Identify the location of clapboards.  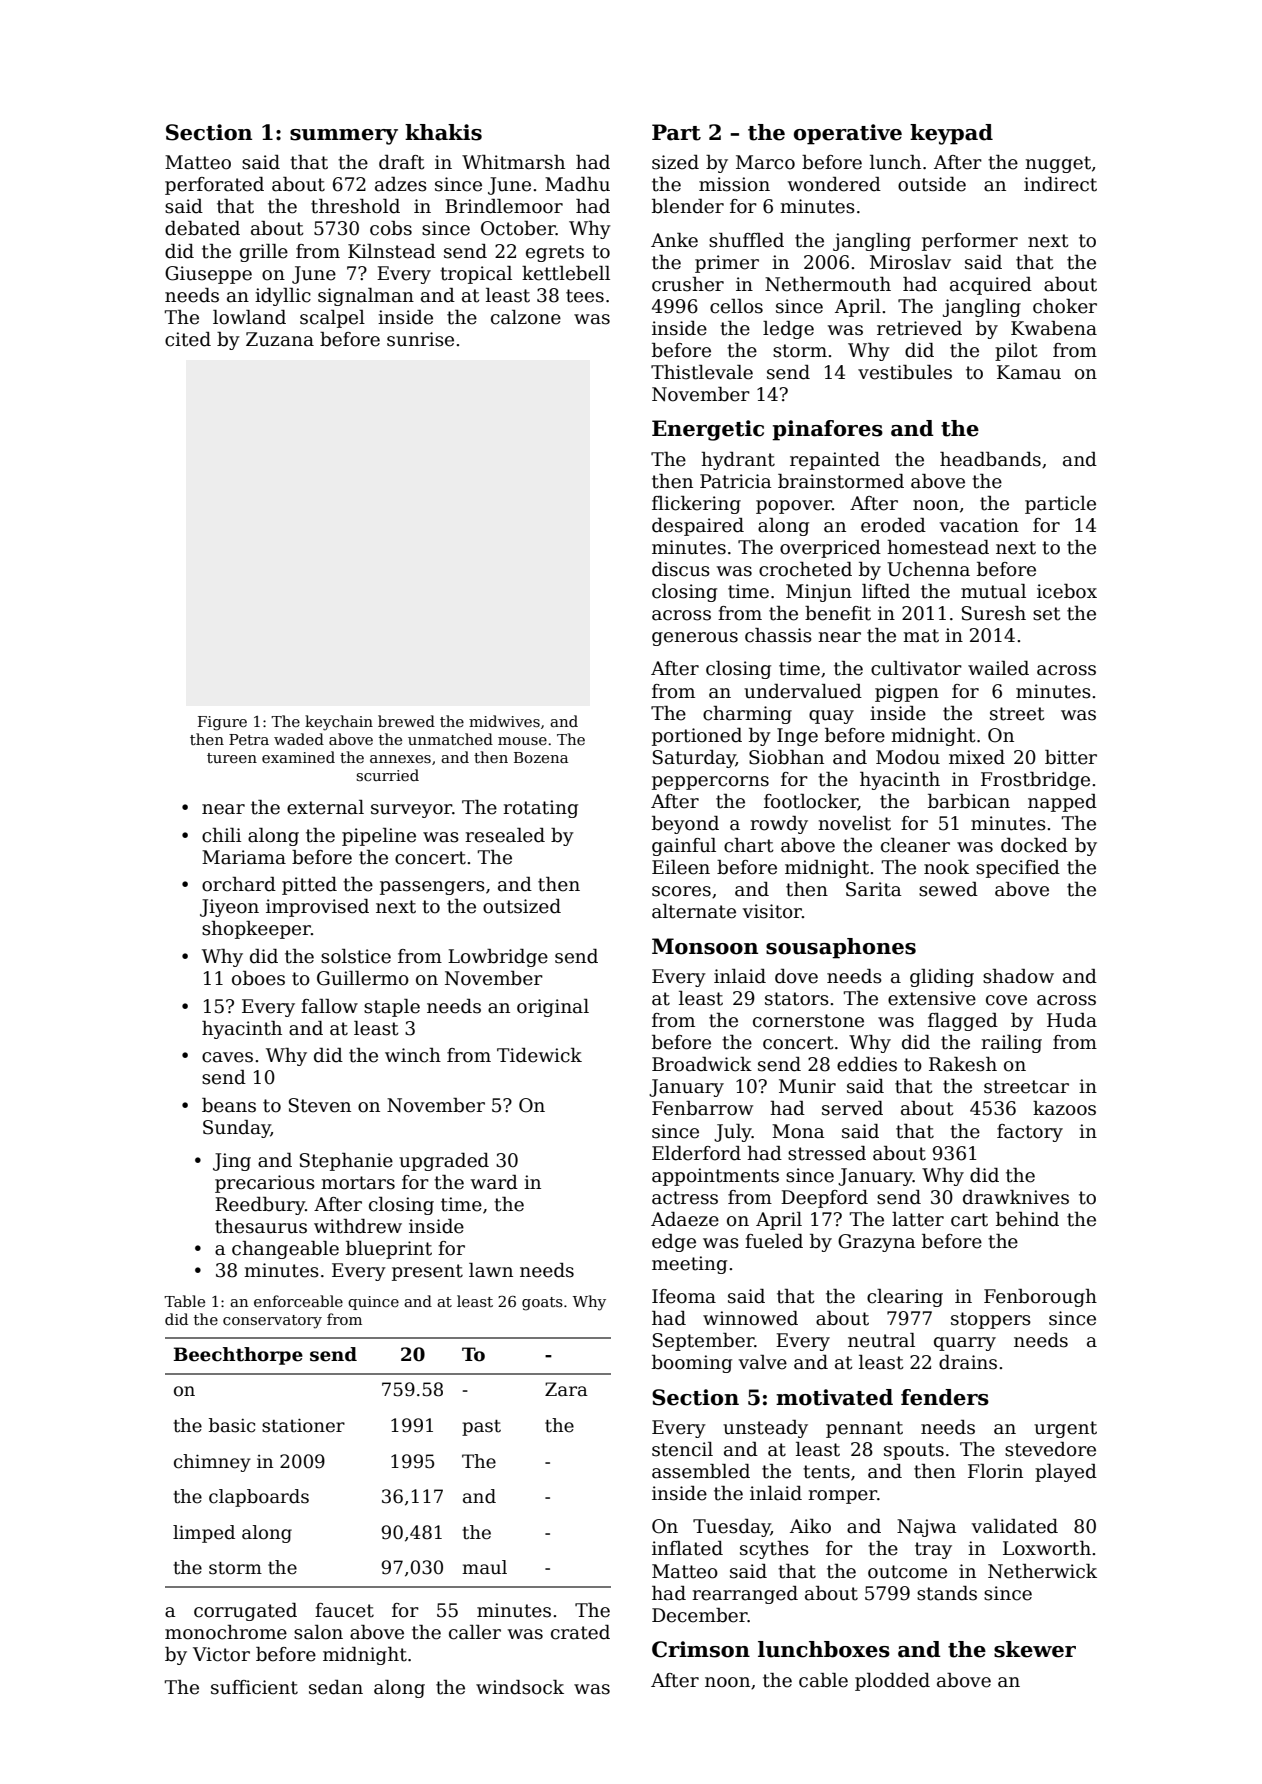
(259, 1498).
